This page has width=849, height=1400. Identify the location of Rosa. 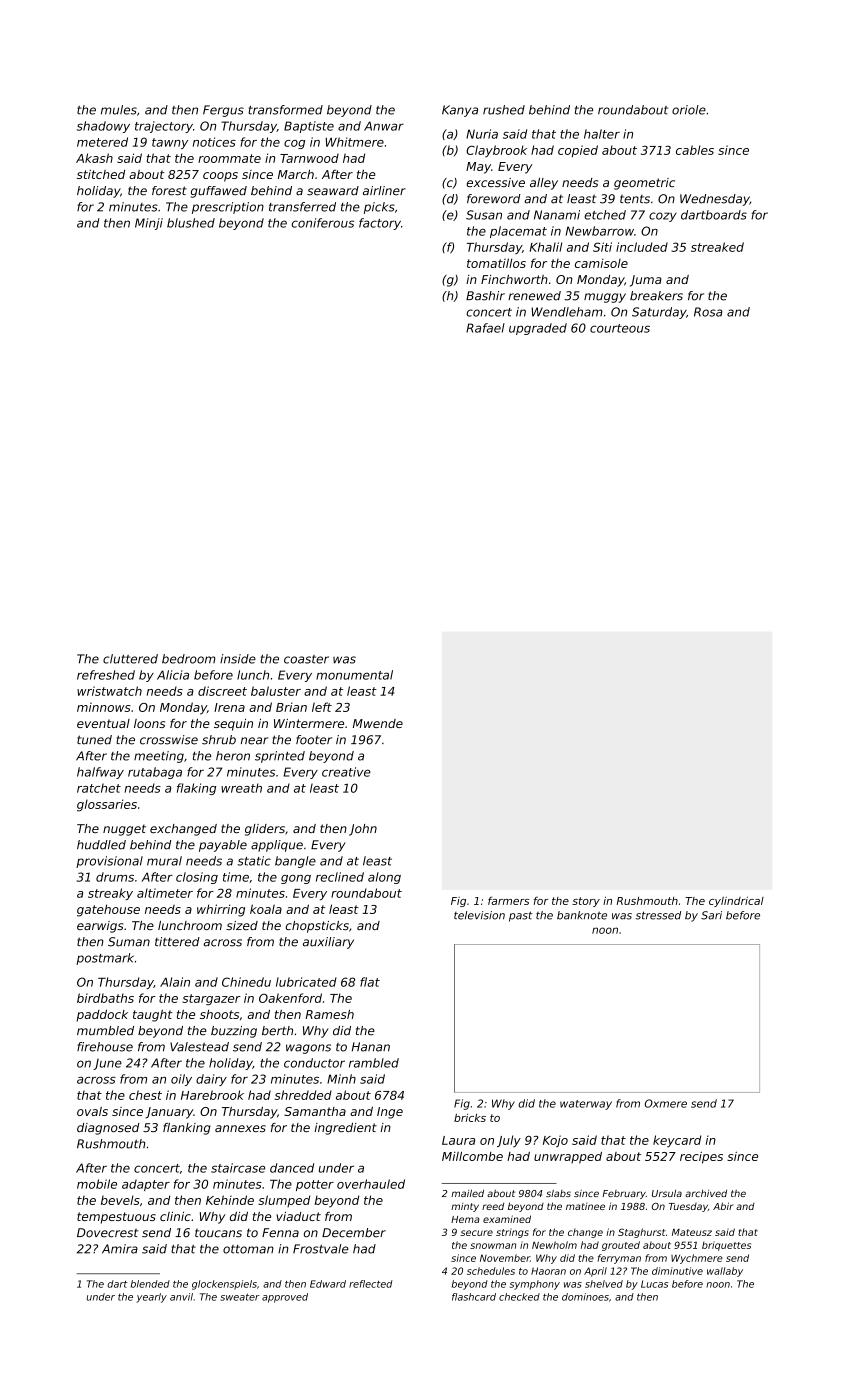
(708, 312).
